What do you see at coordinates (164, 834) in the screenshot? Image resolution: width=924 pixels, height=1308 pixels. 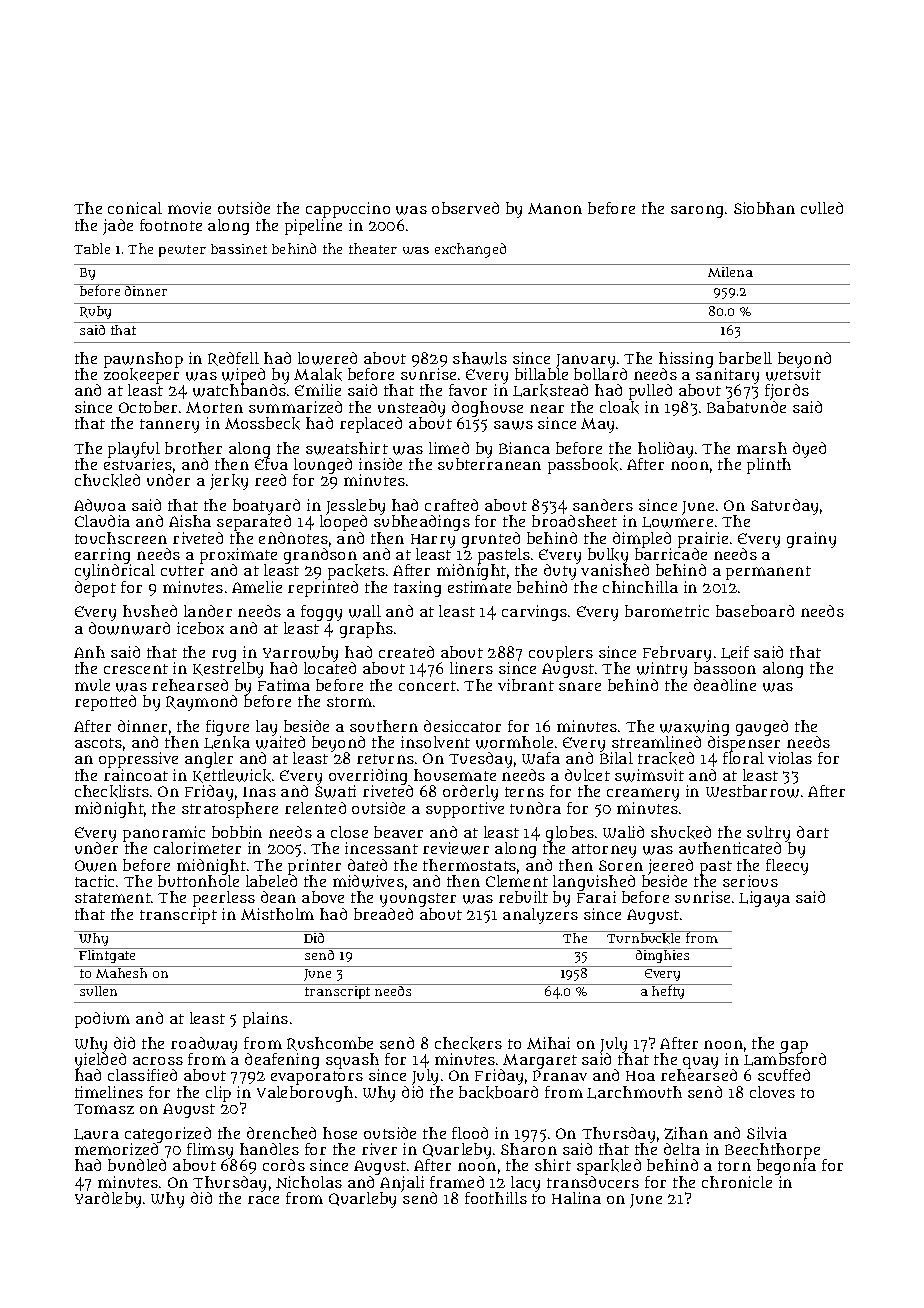 I see `panoramic` at bounding box center [164, 834].
